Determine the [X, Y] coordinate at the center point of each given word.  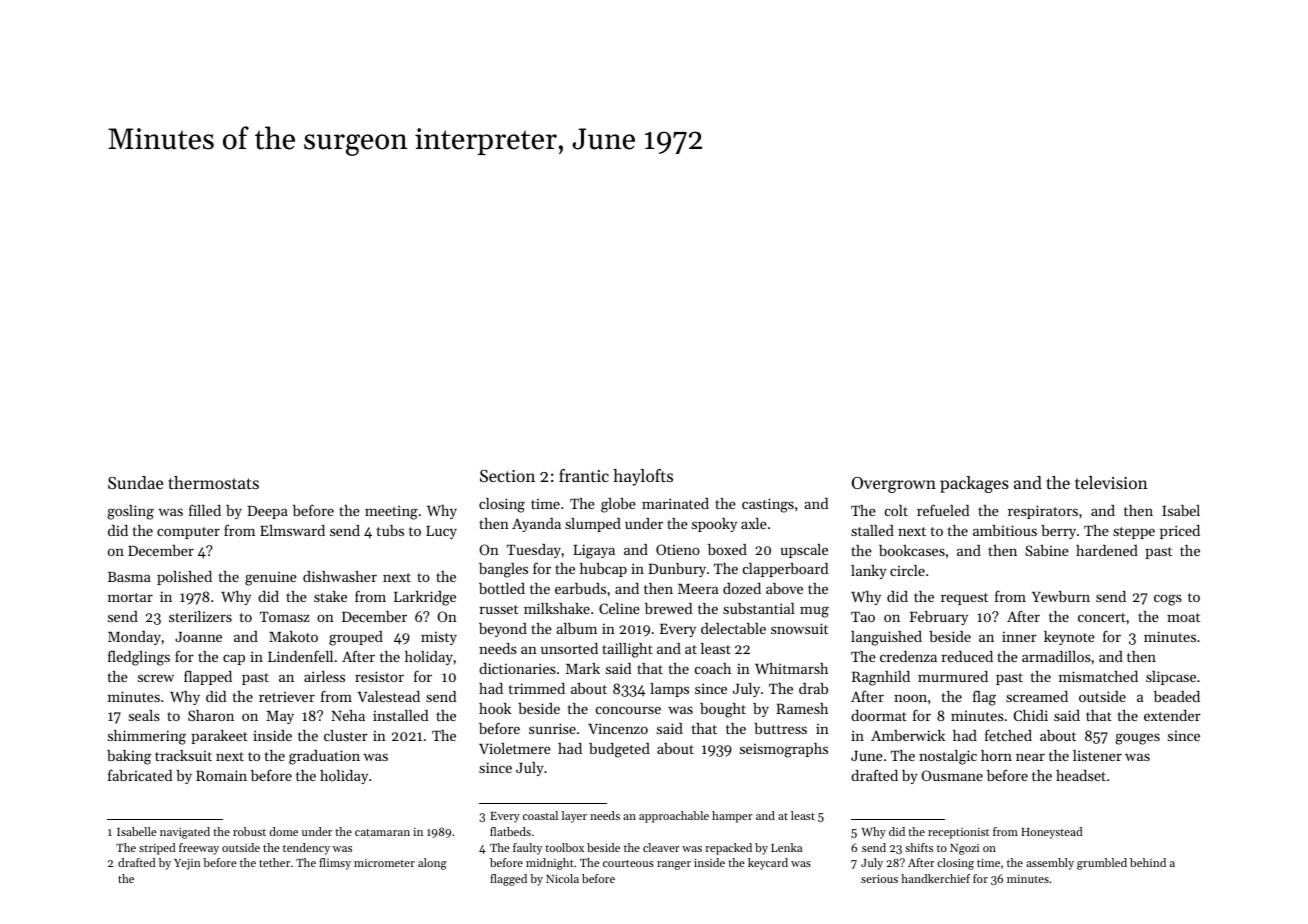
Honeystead [1052, 833]
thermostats [213, 482]
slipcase [1171, 678]
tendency [306, 849]
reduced [967, 656]
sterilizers [200, 616]
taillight [627, 650]
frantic [584, 475]
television [1111, 482]
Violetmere [515, 748]
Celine [619, 608]
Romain [221, 775]
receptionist [958, 833]
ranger [674, 865]
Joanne [198, 637]
